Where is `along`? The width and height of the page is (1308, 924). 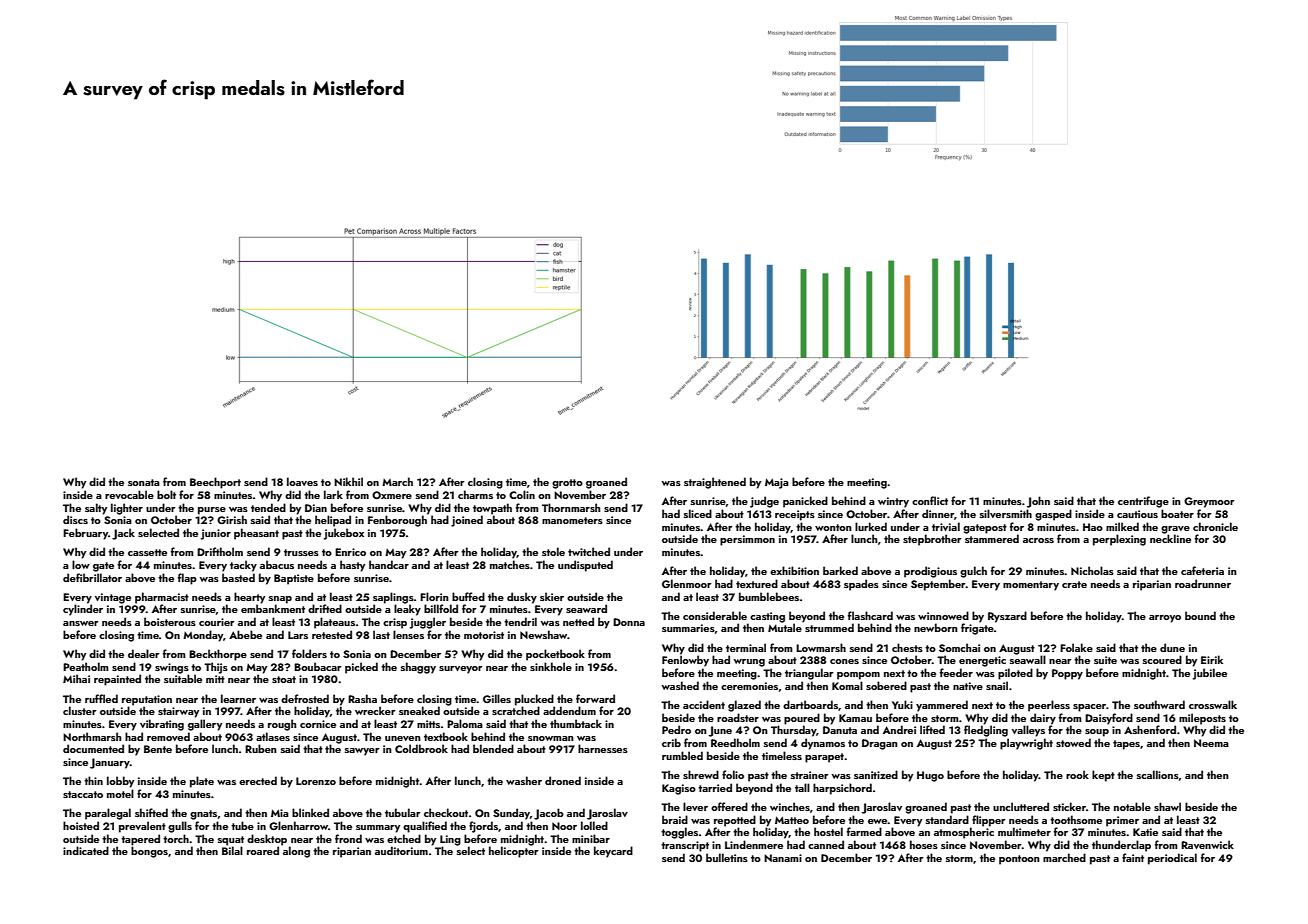 along is located at coordinates (296, 852).
